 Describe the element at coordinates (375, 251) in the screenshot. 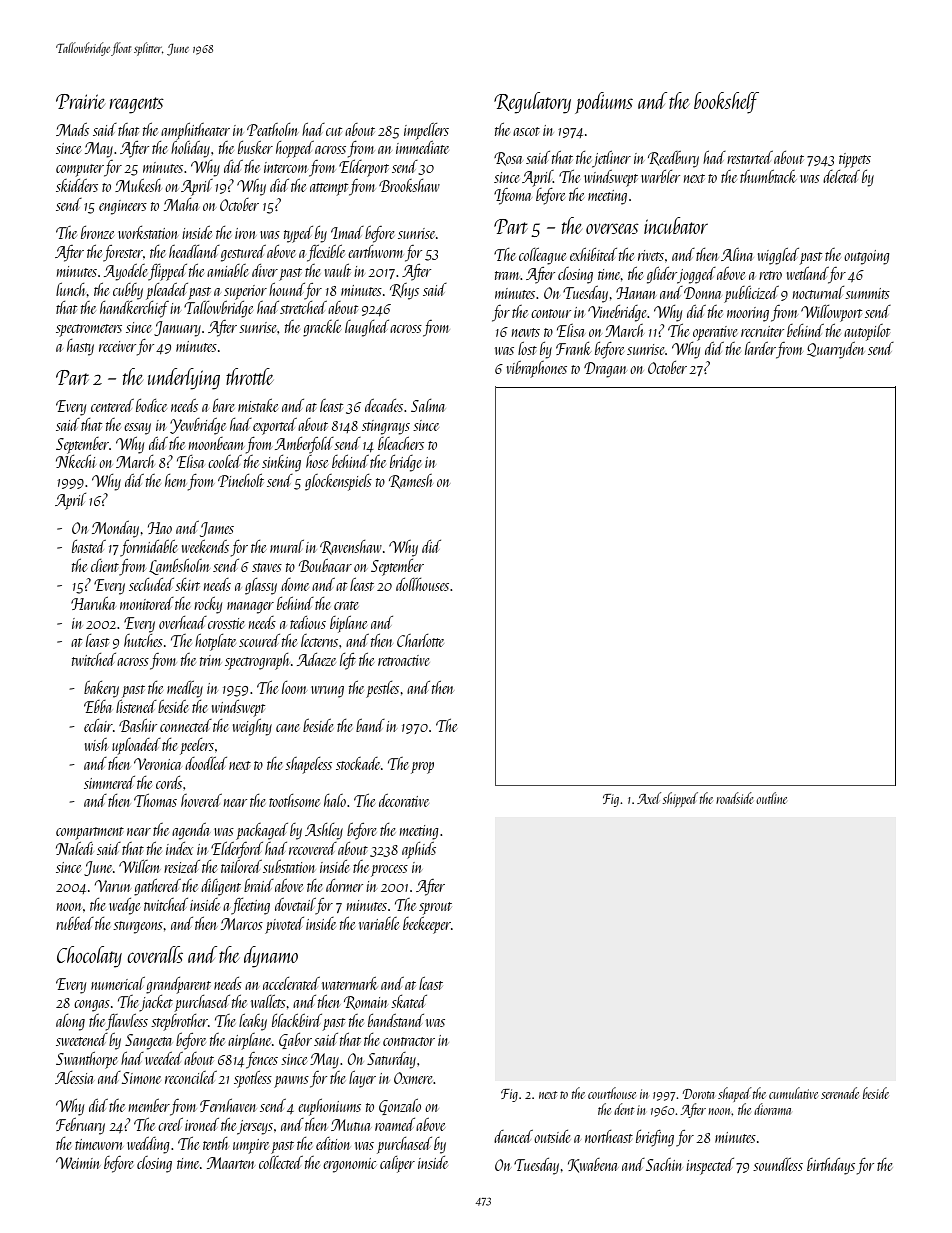

I see `earthworm` at that location.
